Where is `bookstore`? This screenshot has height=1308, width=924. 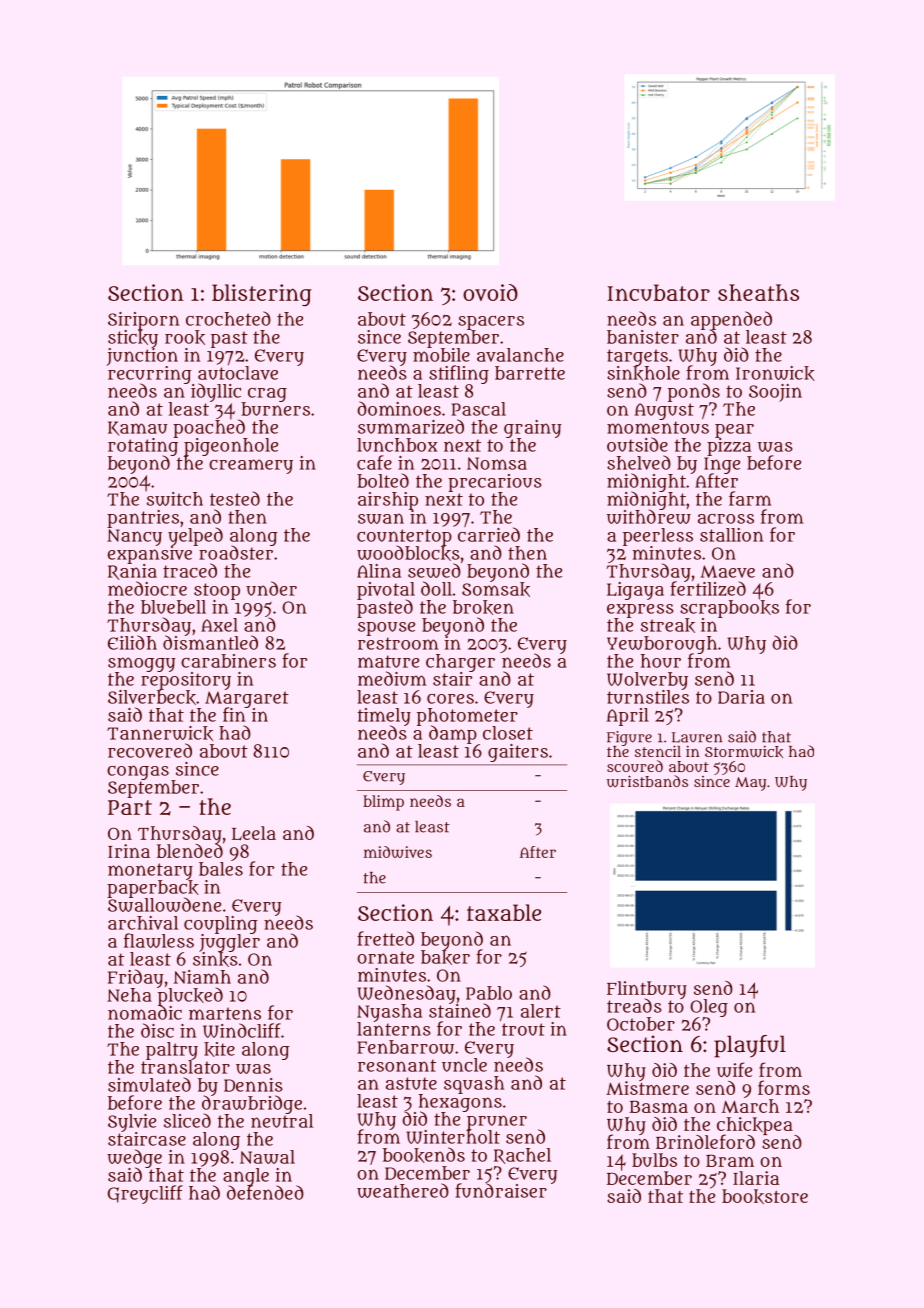 bookstore is located at coordinates (765, 1196).
